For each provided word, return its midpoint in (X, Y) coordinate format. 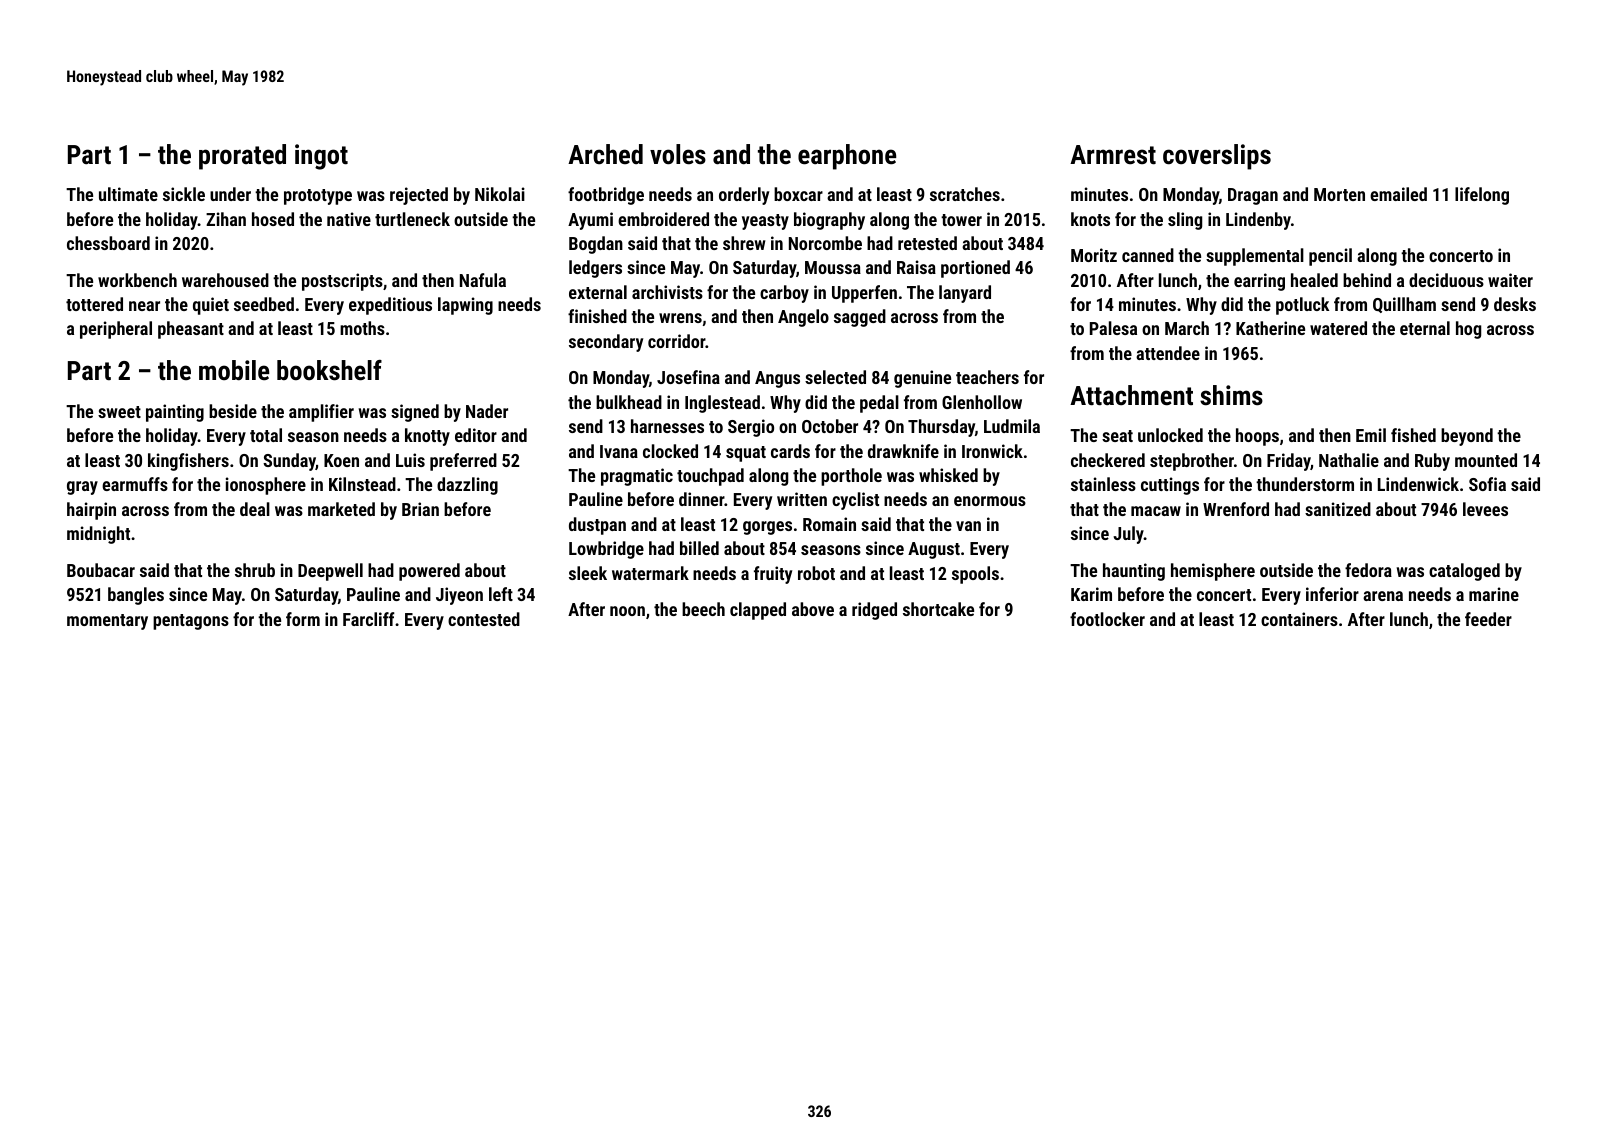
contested (484, 619)
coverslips (1217, 157)
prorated (242, 157)
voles (678, 154)
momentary (107, 622)
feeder (1488, 619)
